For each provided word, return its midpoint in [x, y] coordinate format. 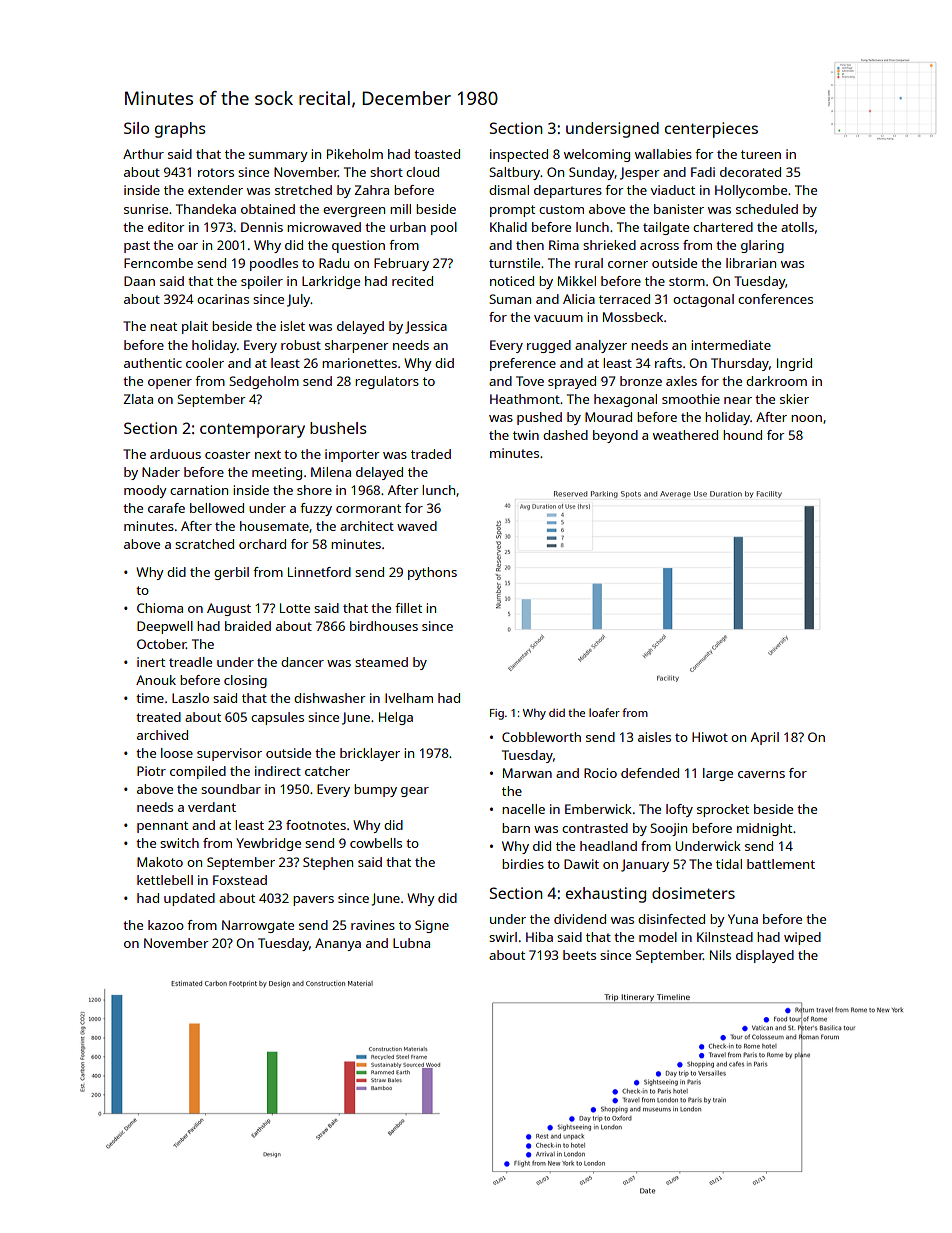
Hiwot [710, 737]
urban [408, 227]
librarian [751, 263]
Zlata [138, 399]
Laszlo [190, 698]
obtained [268, 209]
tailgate [666, 228]
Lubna [411, 943]
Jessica [426, 327]
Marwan [527, 773]
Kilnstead [725, 937]
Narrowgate [258, 926]
